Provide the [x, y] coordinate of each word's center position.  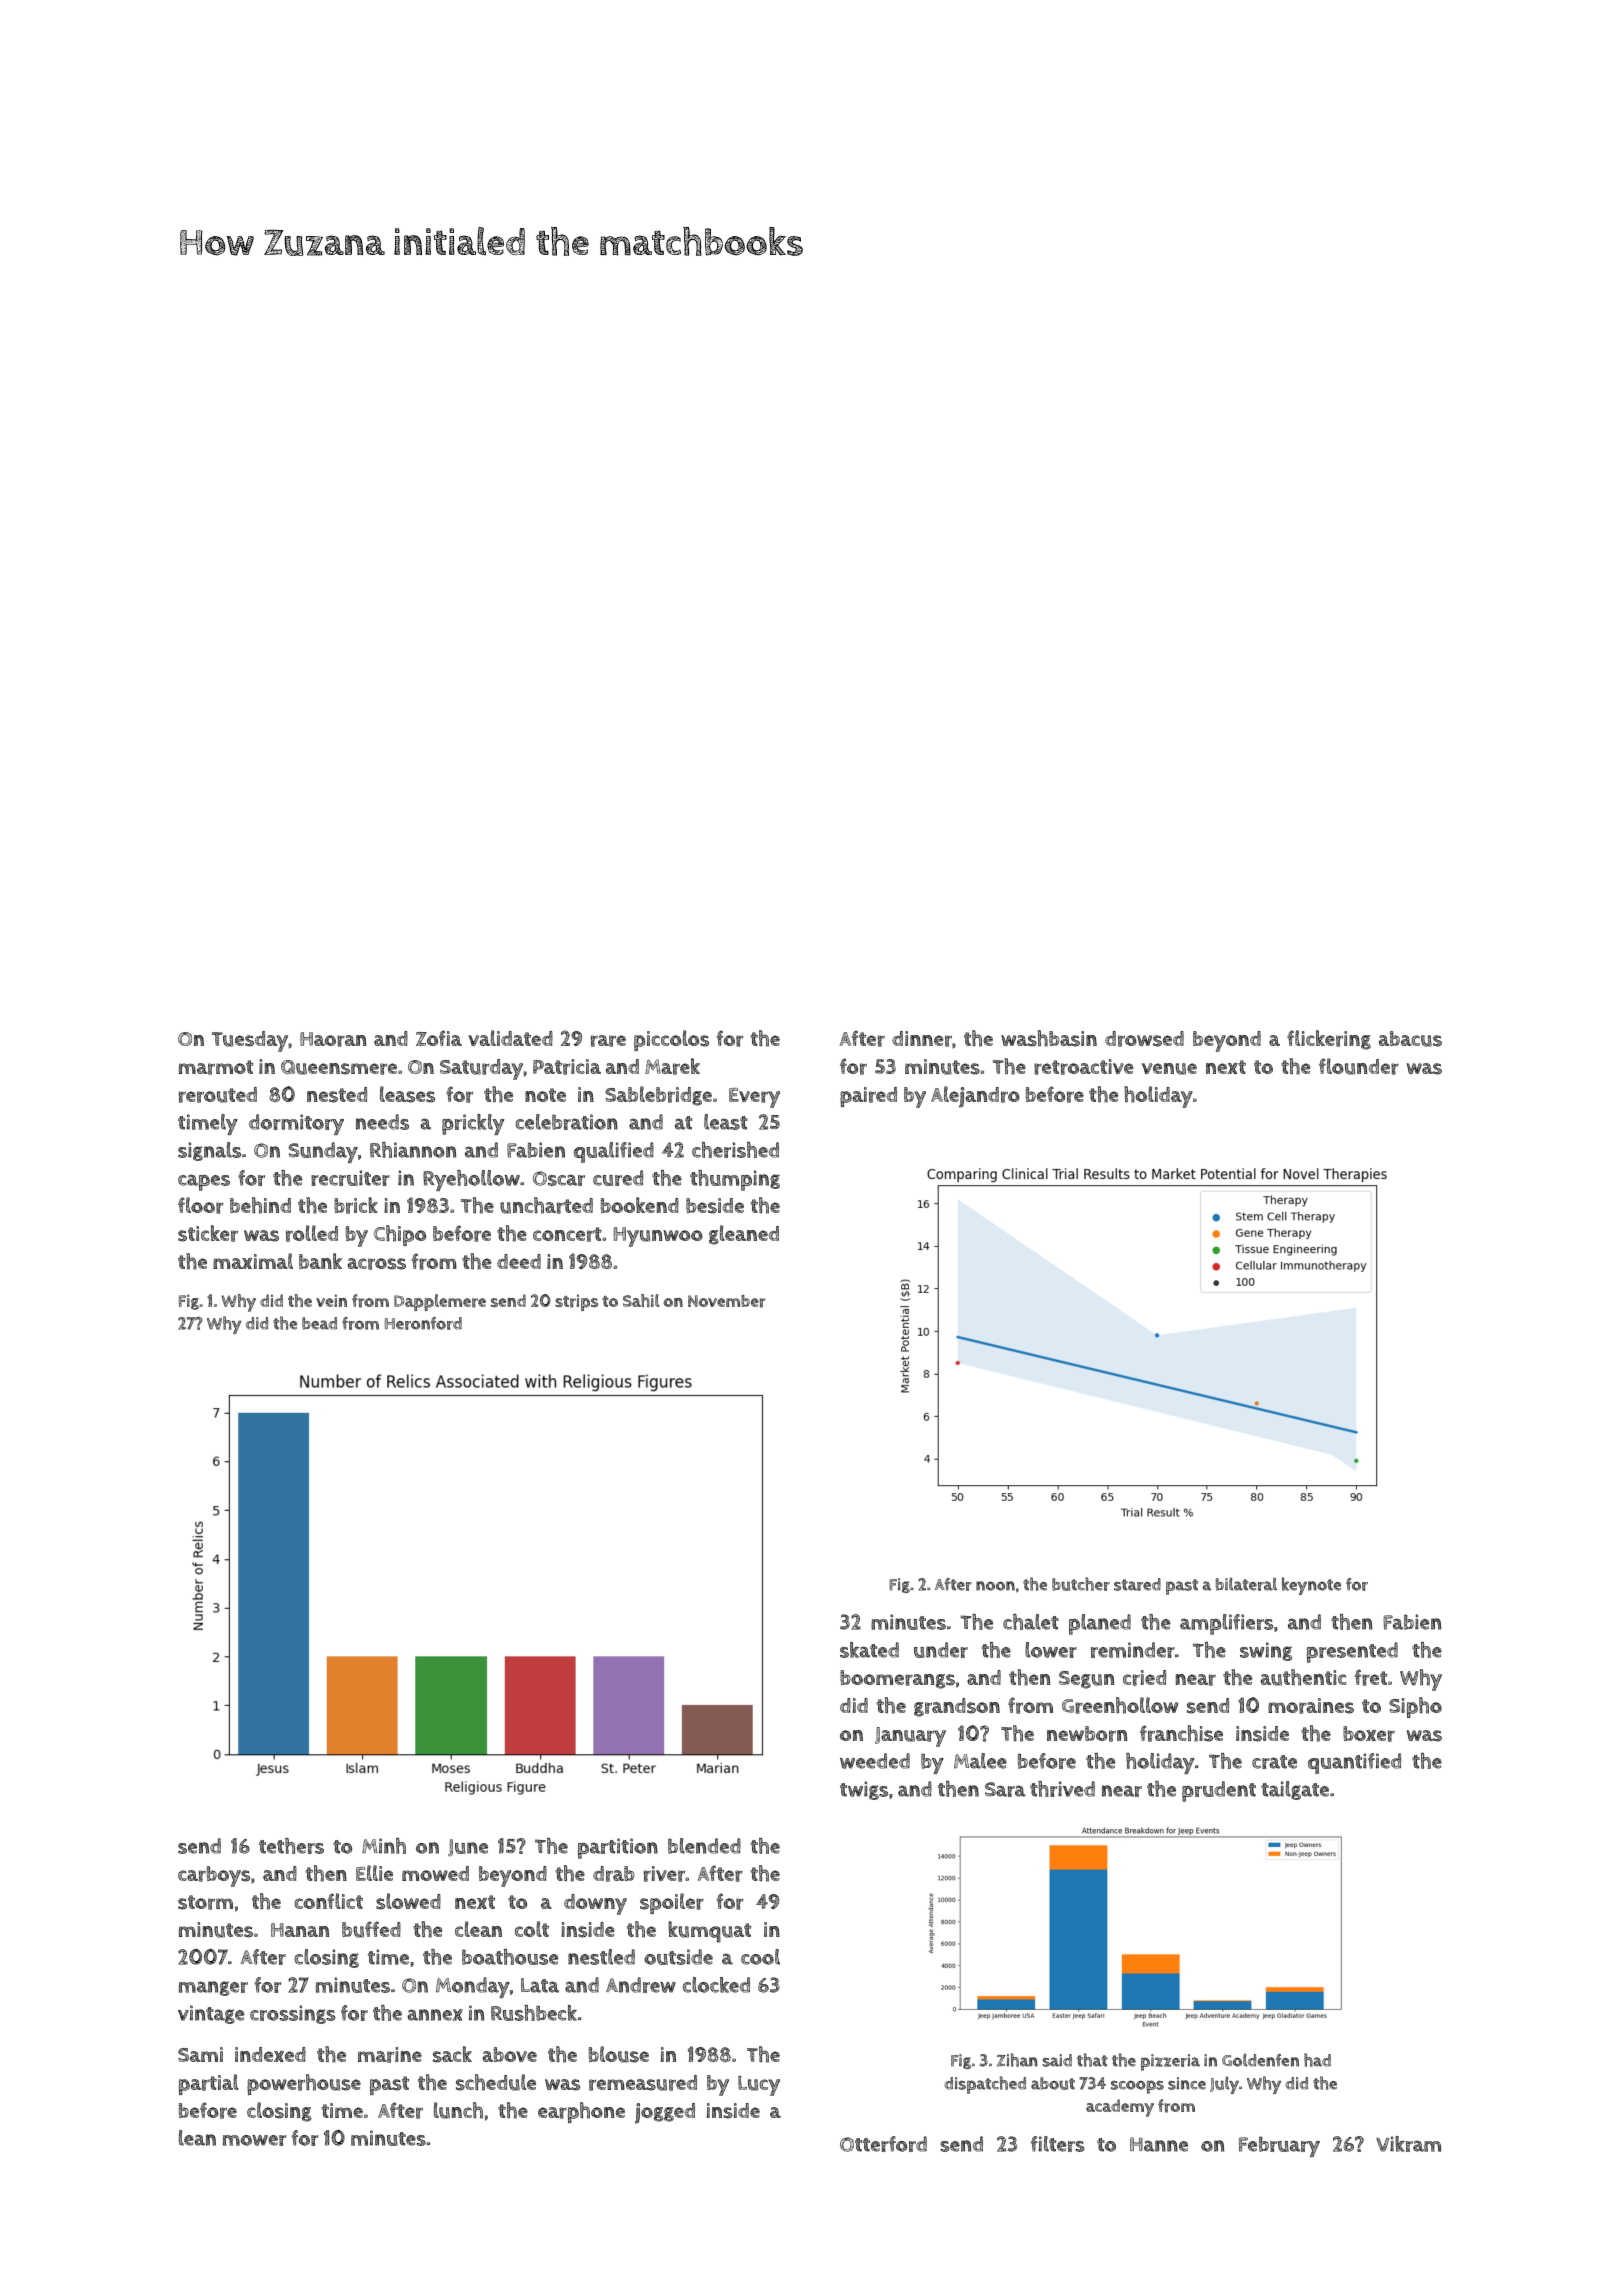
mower [254, 2140]
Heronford [423, 1323]
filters [1058, 2144]
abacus [1410, 1039]
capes [204, 1182]
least [726, 1122]
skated [869, 1650]
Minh [384, 1846]
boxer [1369, 1734]
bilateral [1246, 1584]
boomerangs [897, 1679]
